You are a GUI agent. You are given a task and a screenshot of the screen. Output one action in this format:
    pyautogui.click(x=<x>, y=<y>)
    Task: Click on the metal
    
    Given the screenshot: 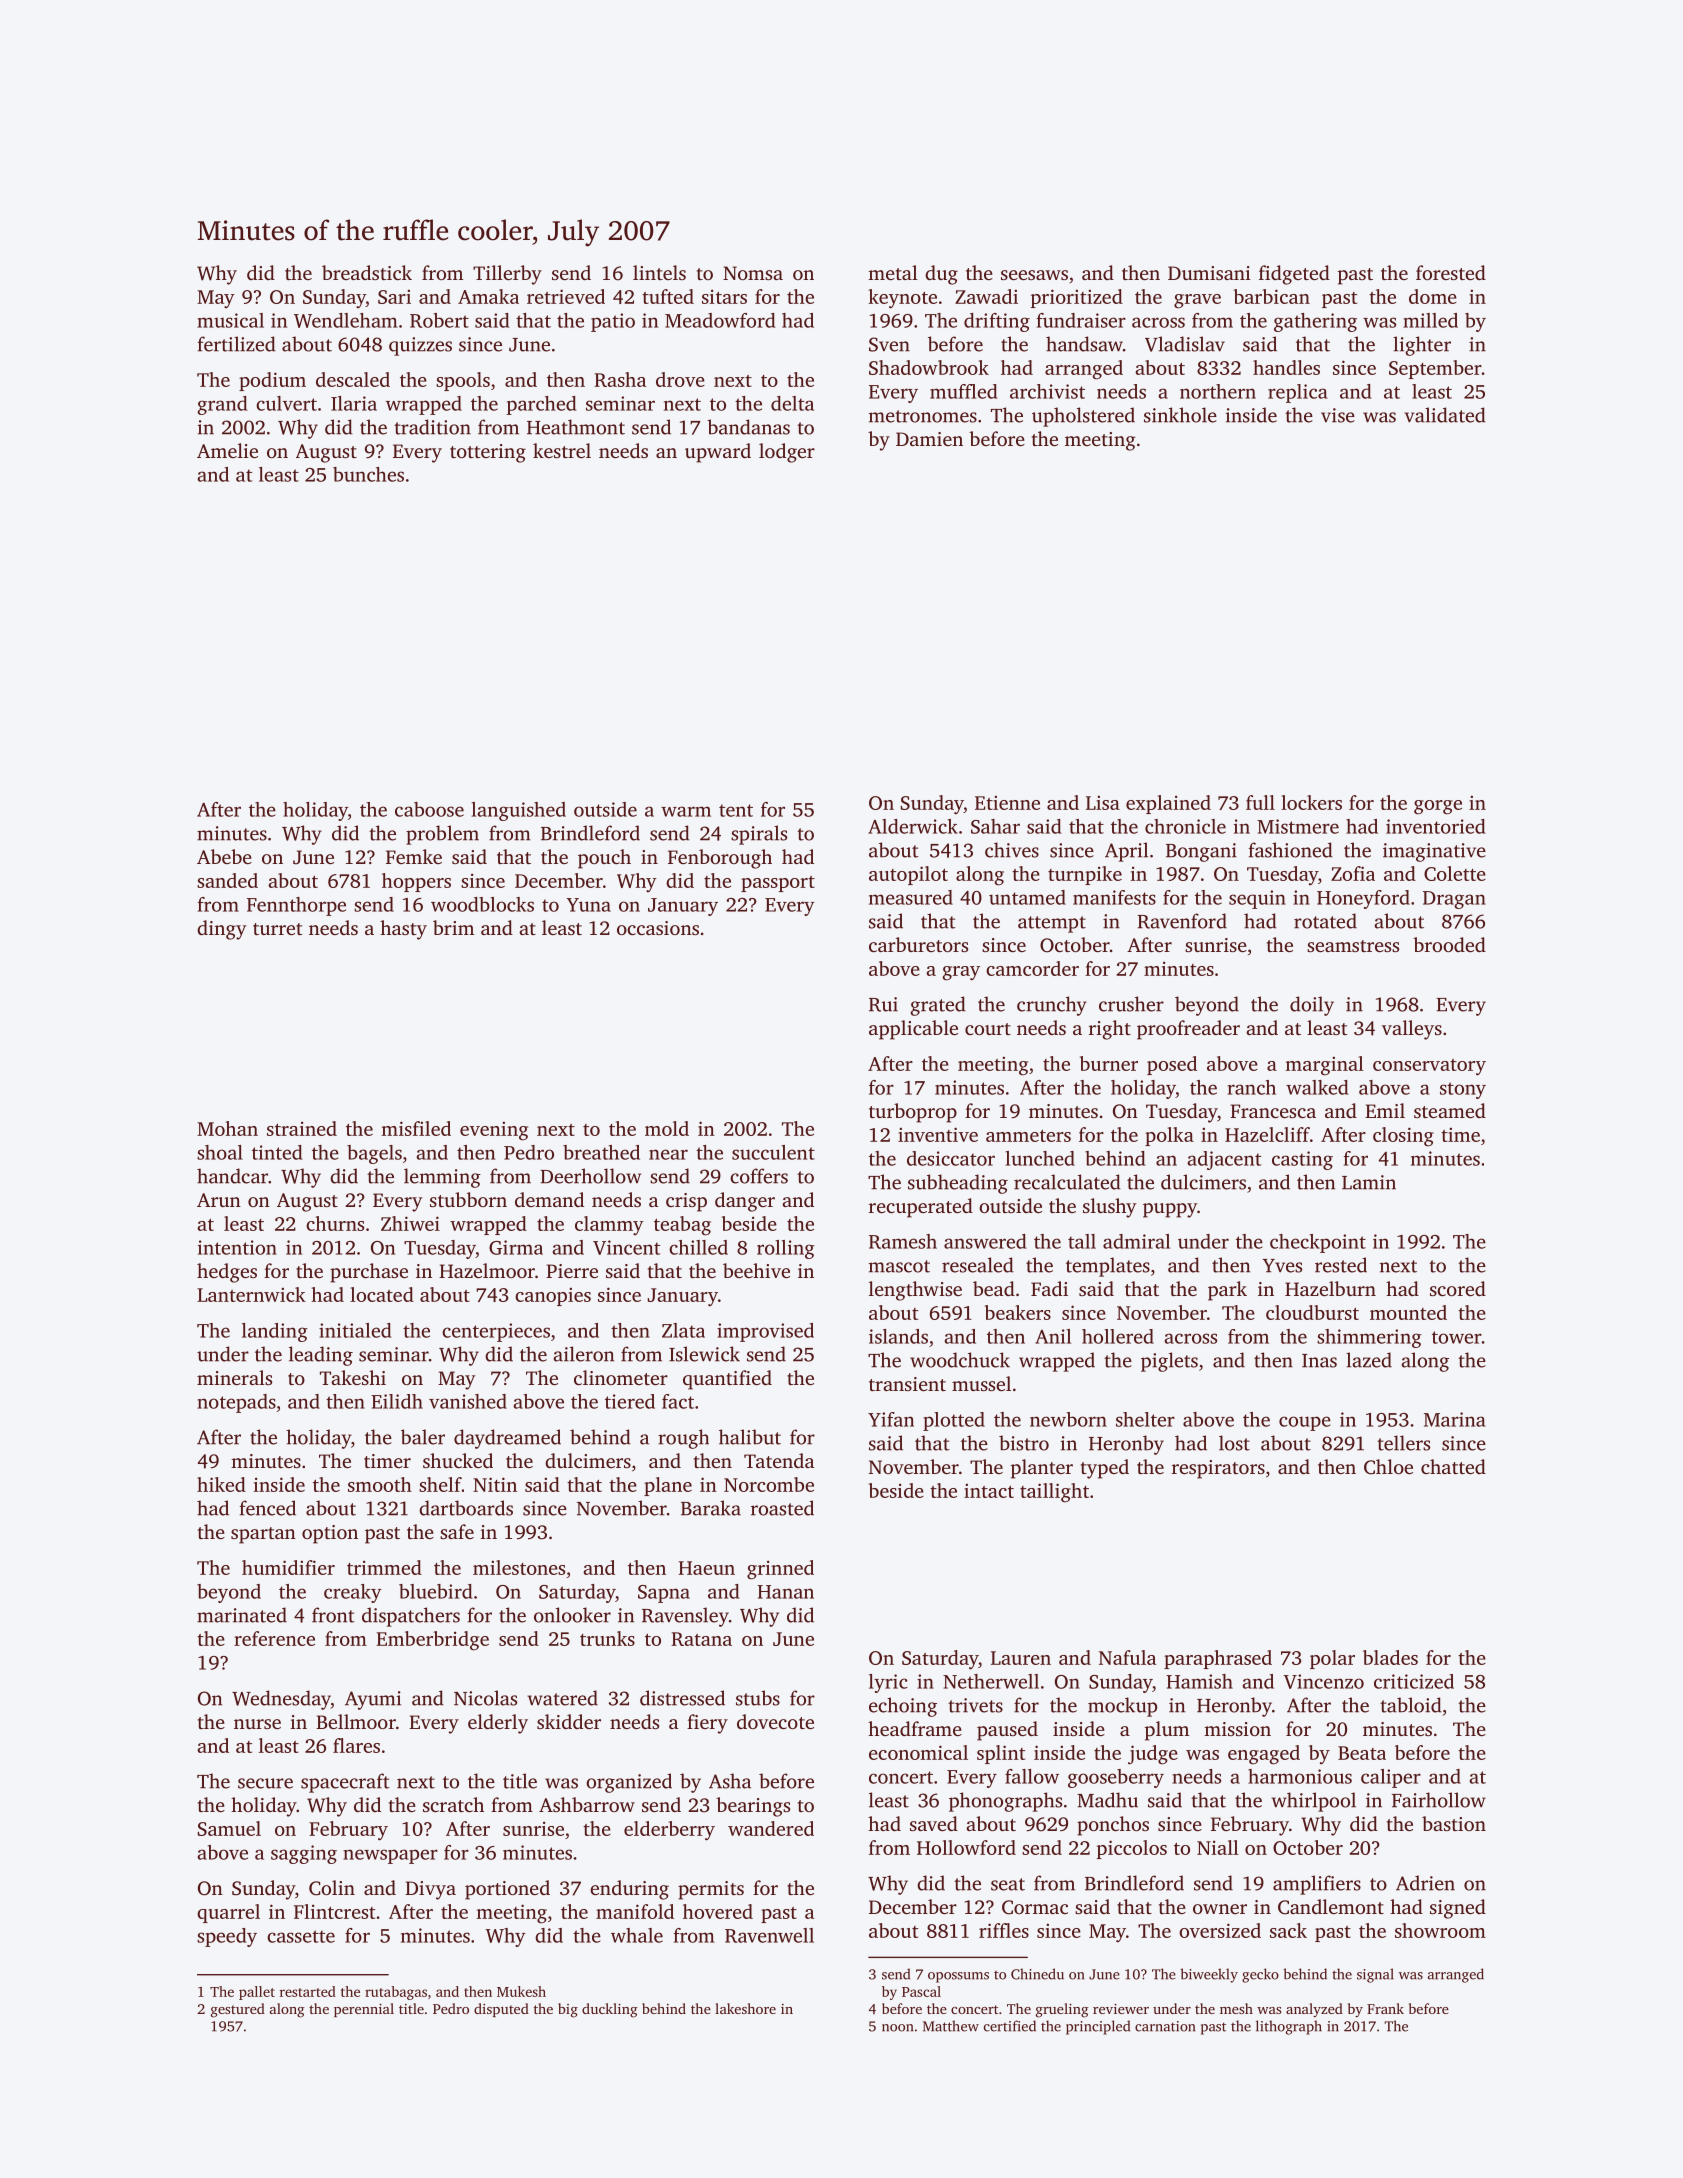 What is the action you would take?
    pyautogui.click(x=893, y=272)
